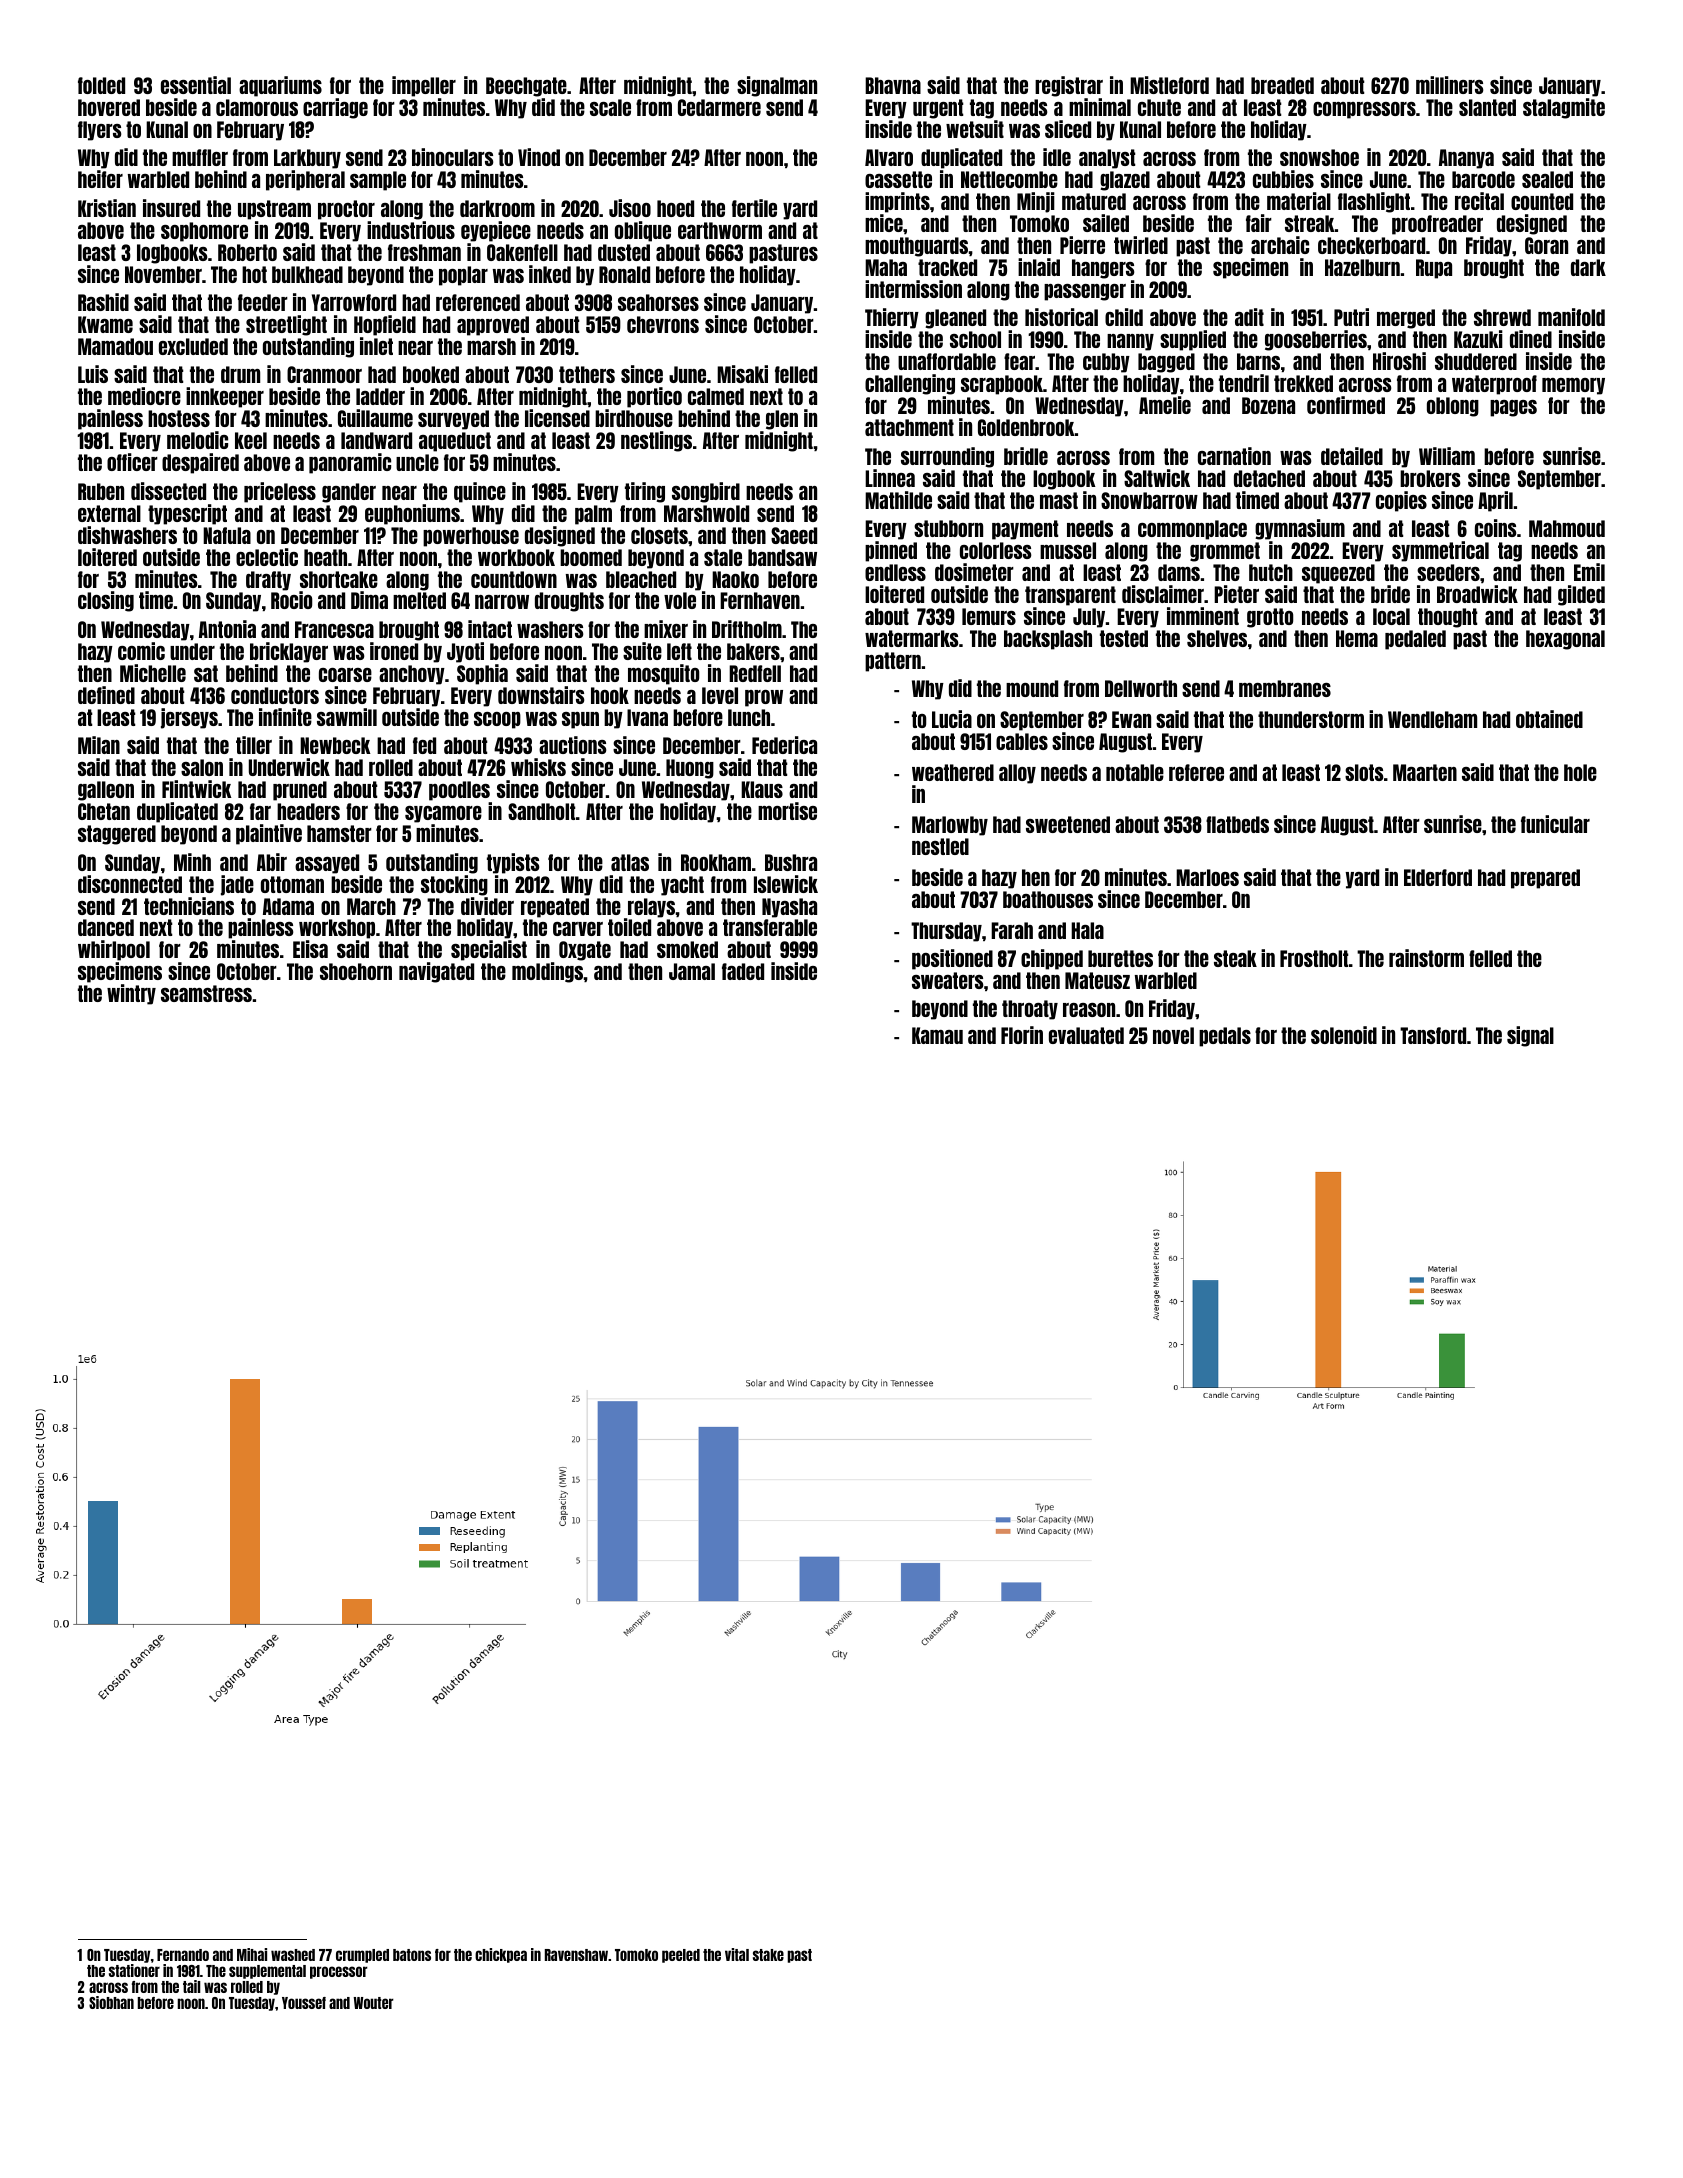 The width and height of the document is (1683, 2178). Describe the element at coordinates (251, 440) in the document. I see `keel` at that location.
